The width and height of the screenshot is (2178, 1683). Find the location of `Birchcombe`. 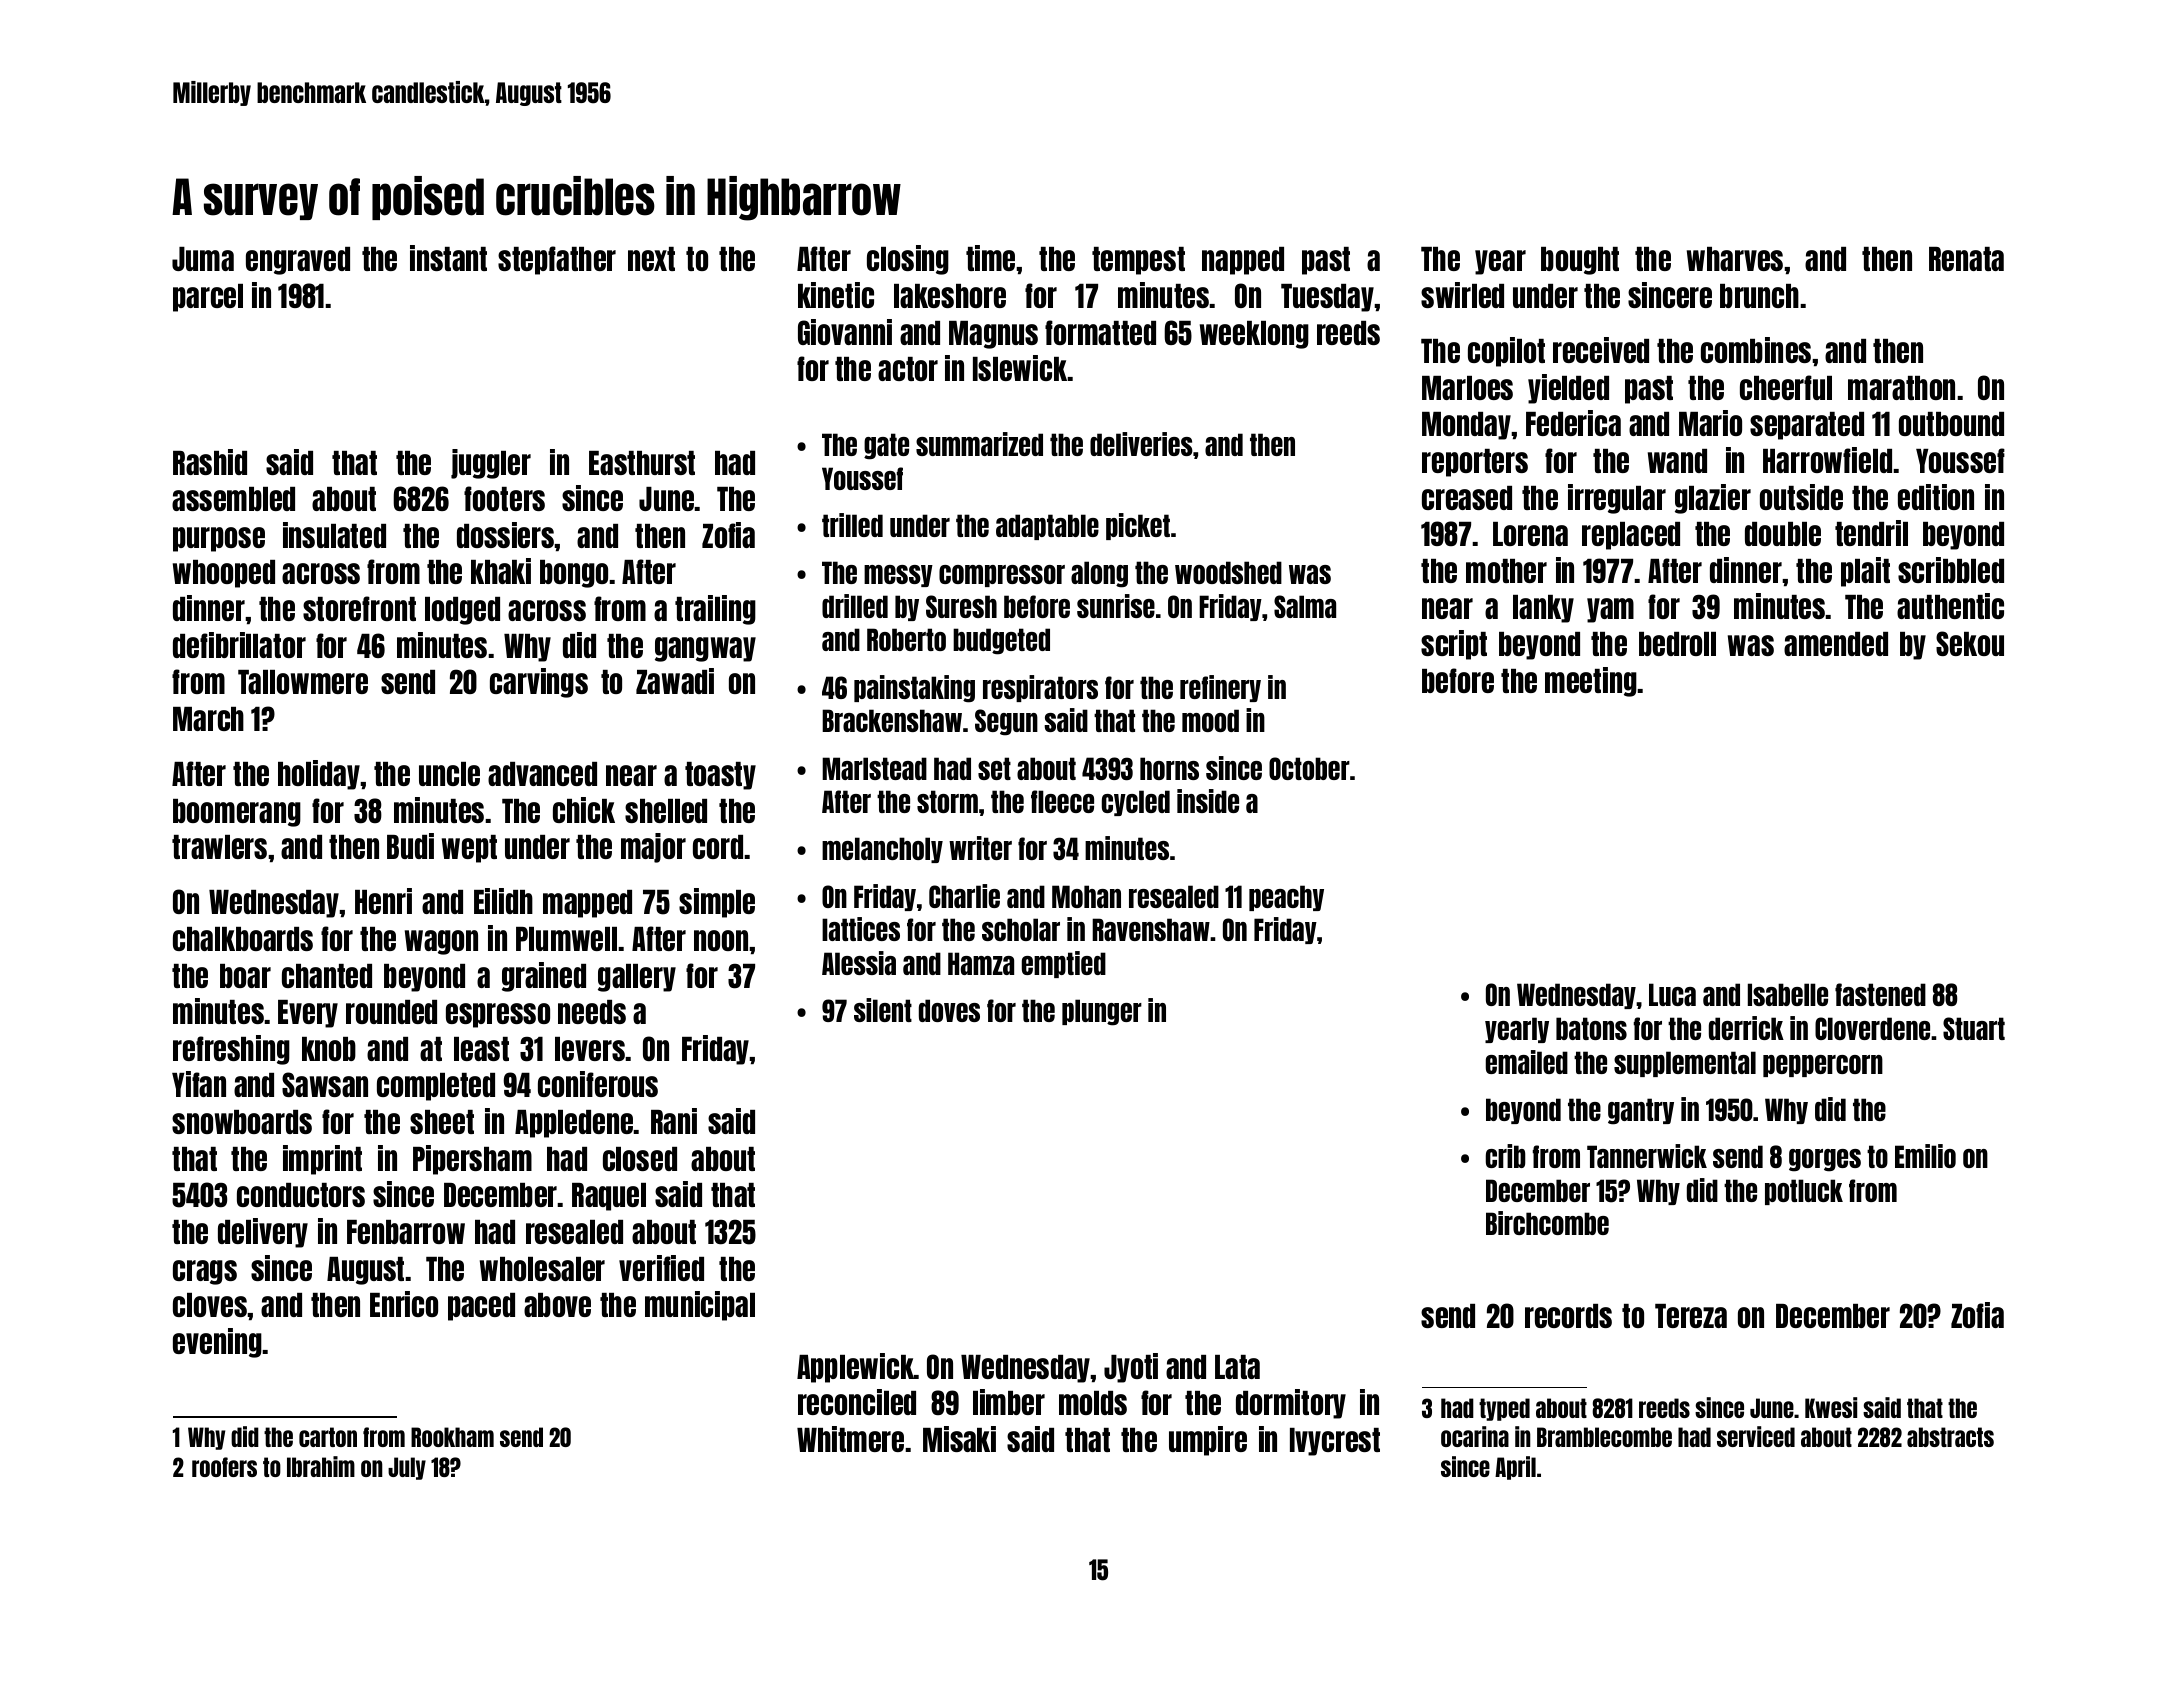

Birchcombe is located at coordinates (1547, 1223).
